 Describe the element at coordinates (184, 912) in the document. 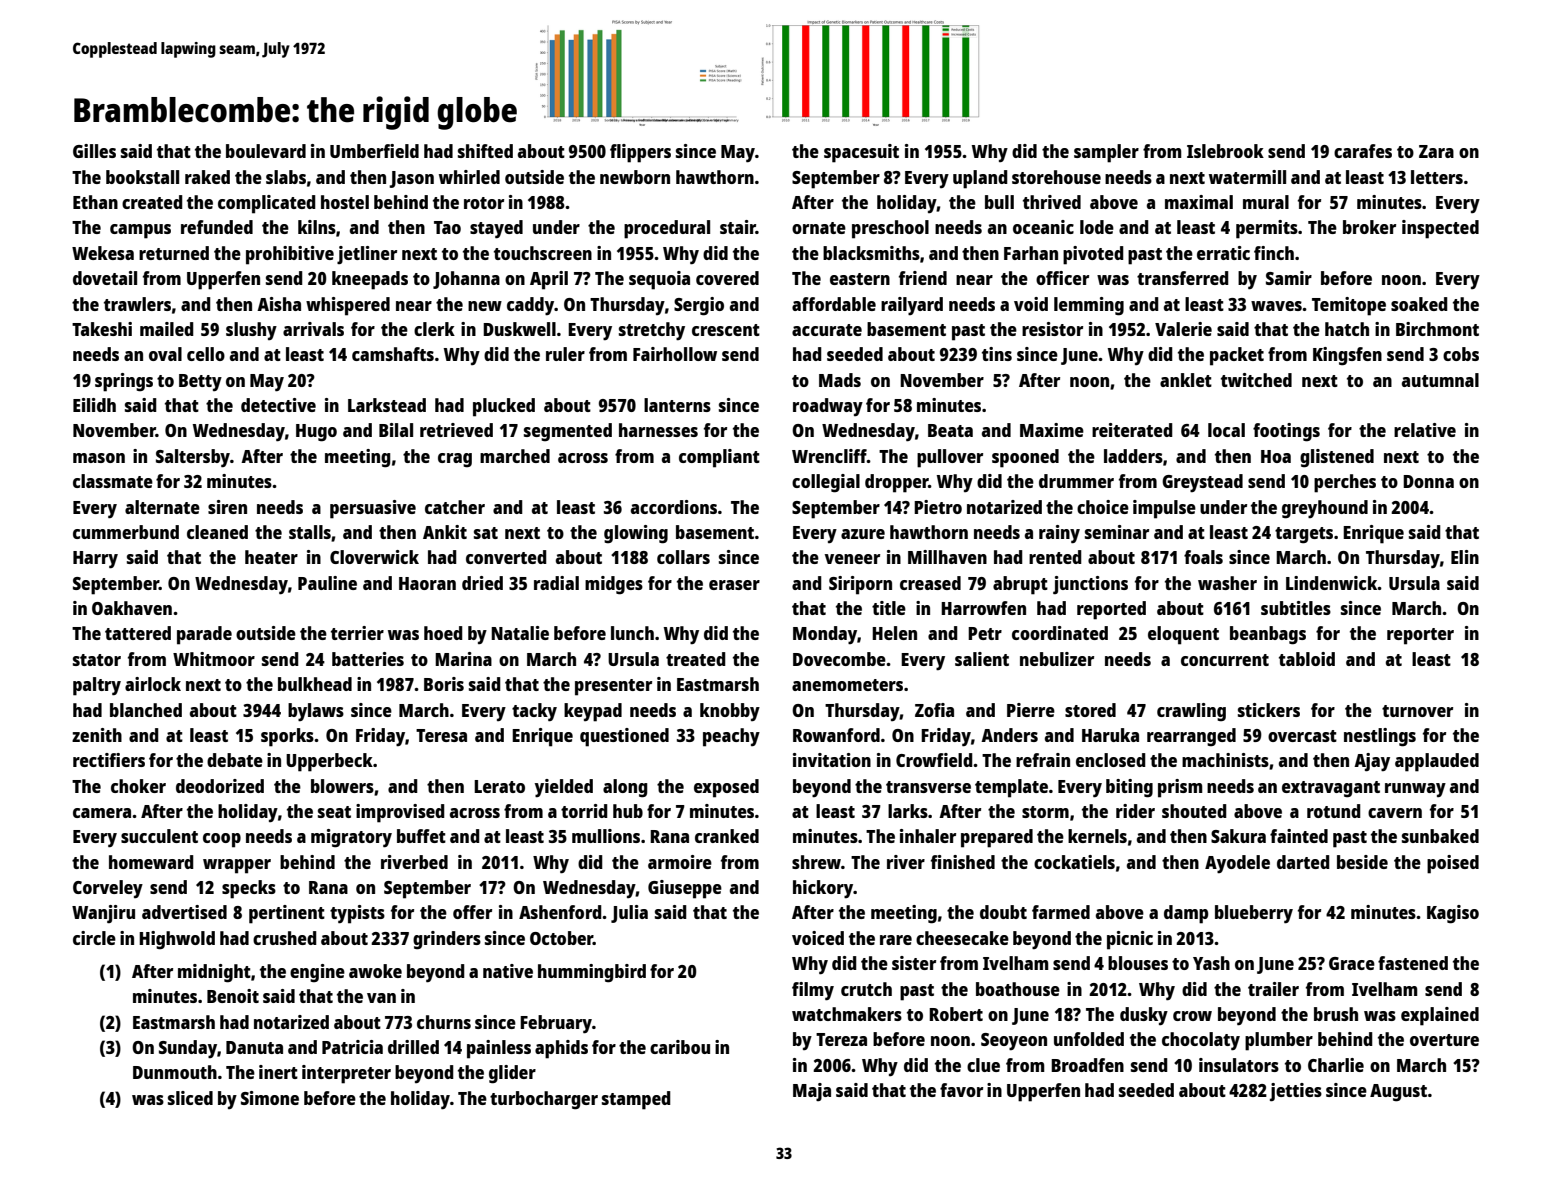

I see `advertised` at that location.
